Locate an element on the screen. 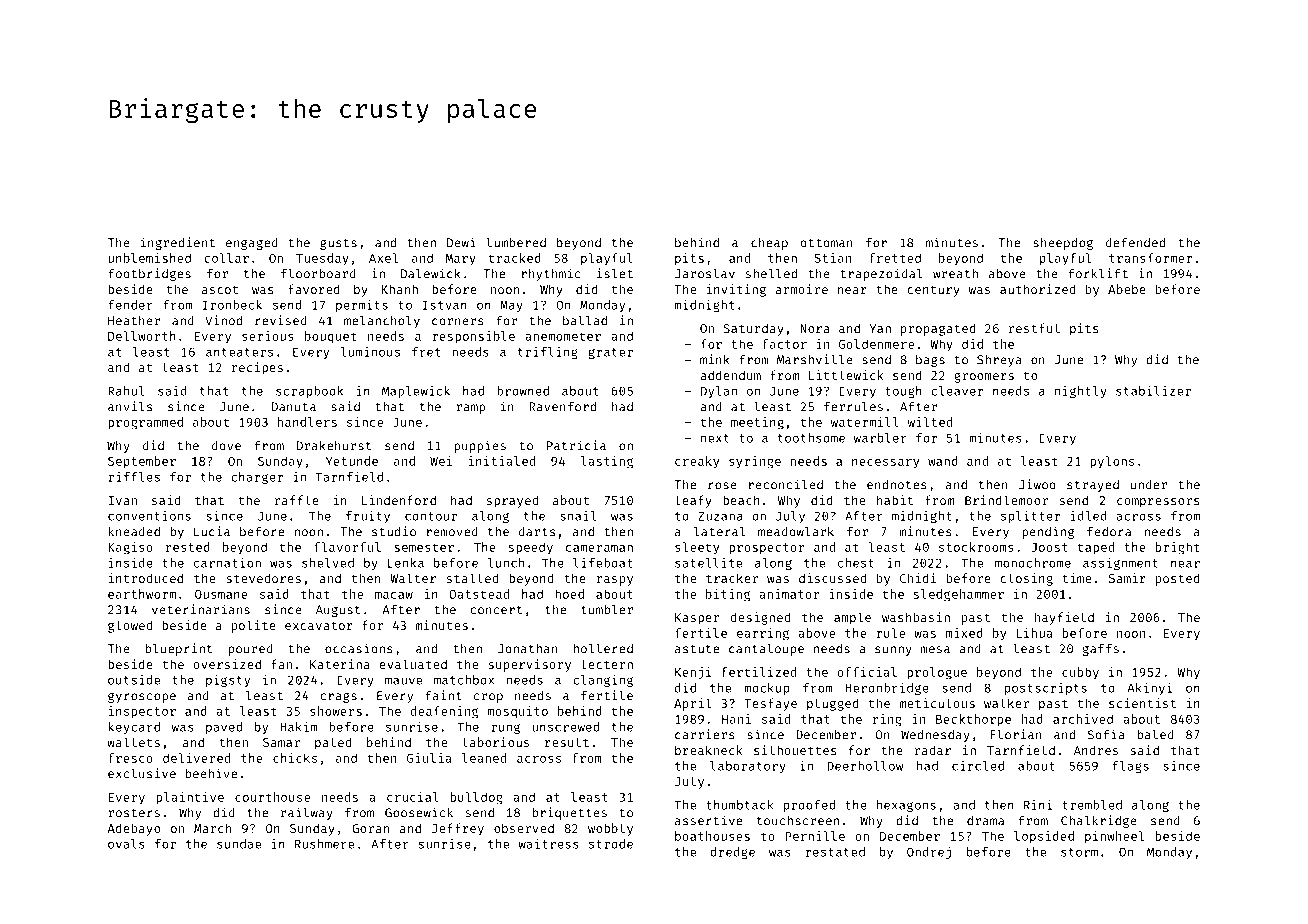 The width and height of the screenshot is (1308, 924). meadowlark is located at coordinates (796, 532).
